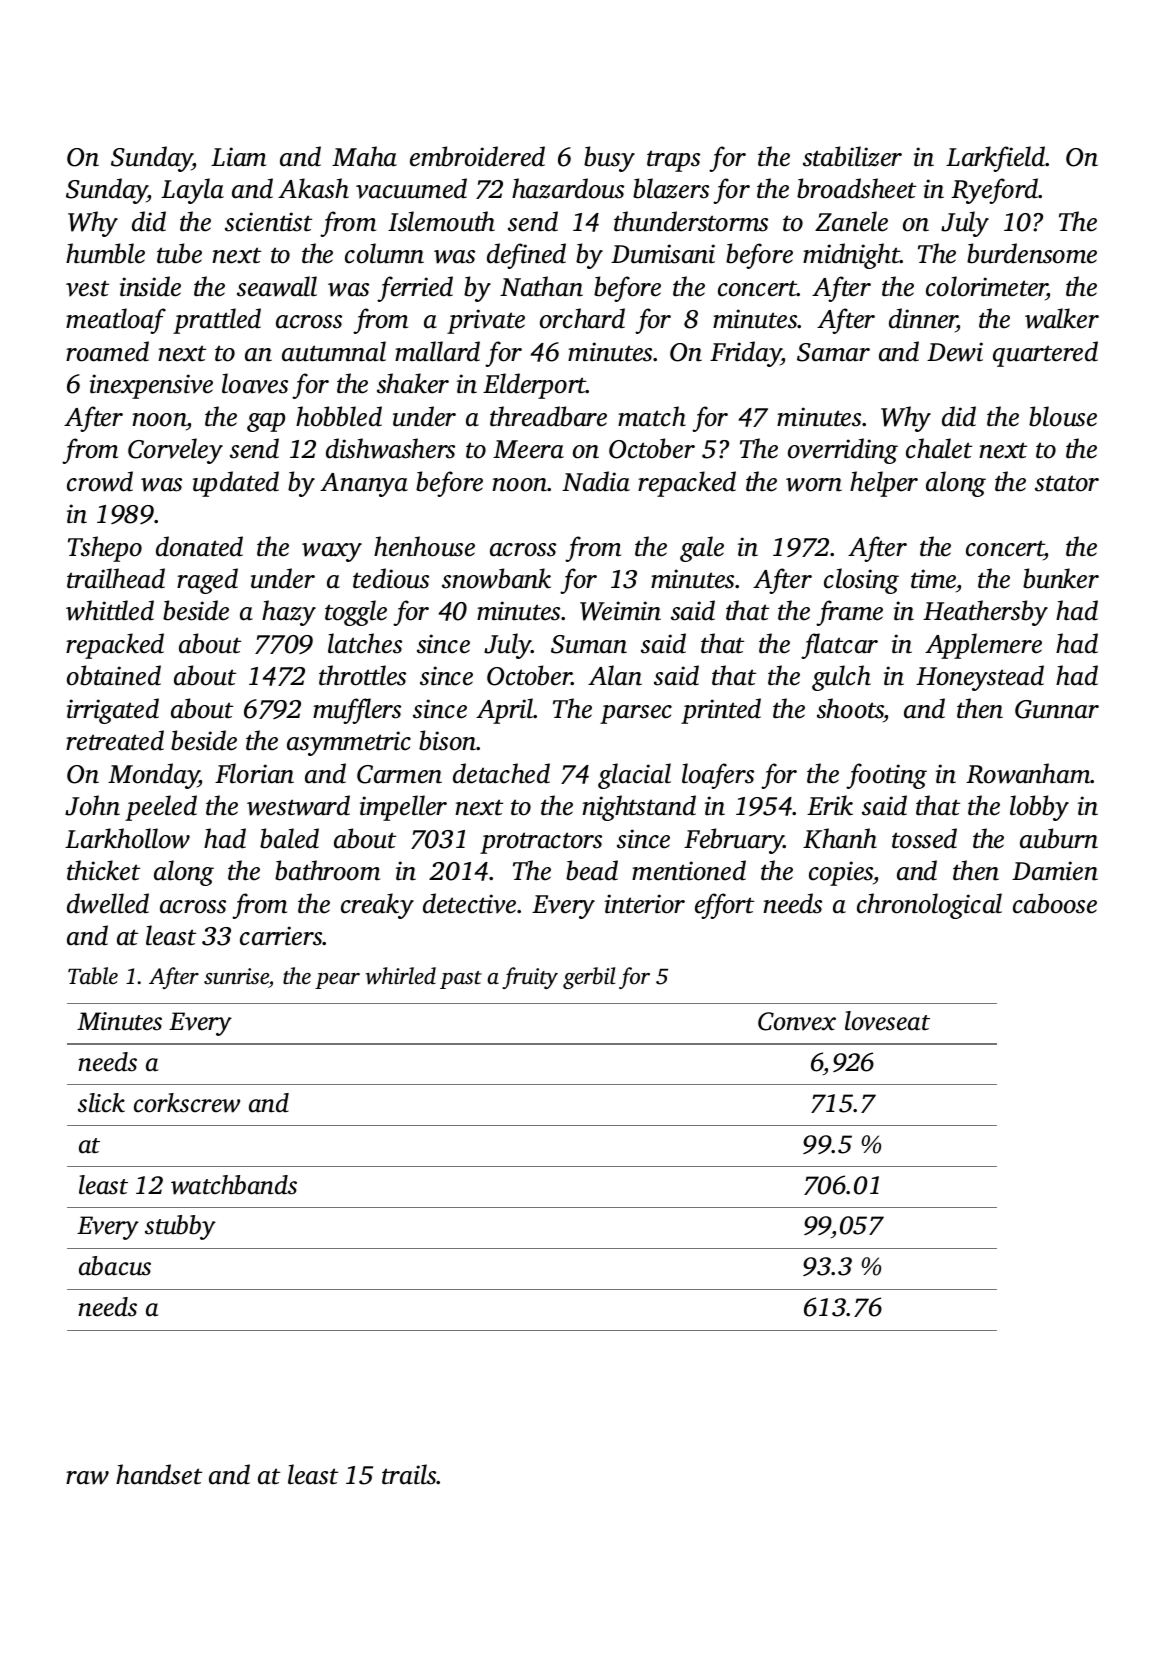 Image resolution: width=1165 pixels, height=1654 pixels. Describe the element at coordinates (254, 773) in the image. I see `Florian` at that location.
